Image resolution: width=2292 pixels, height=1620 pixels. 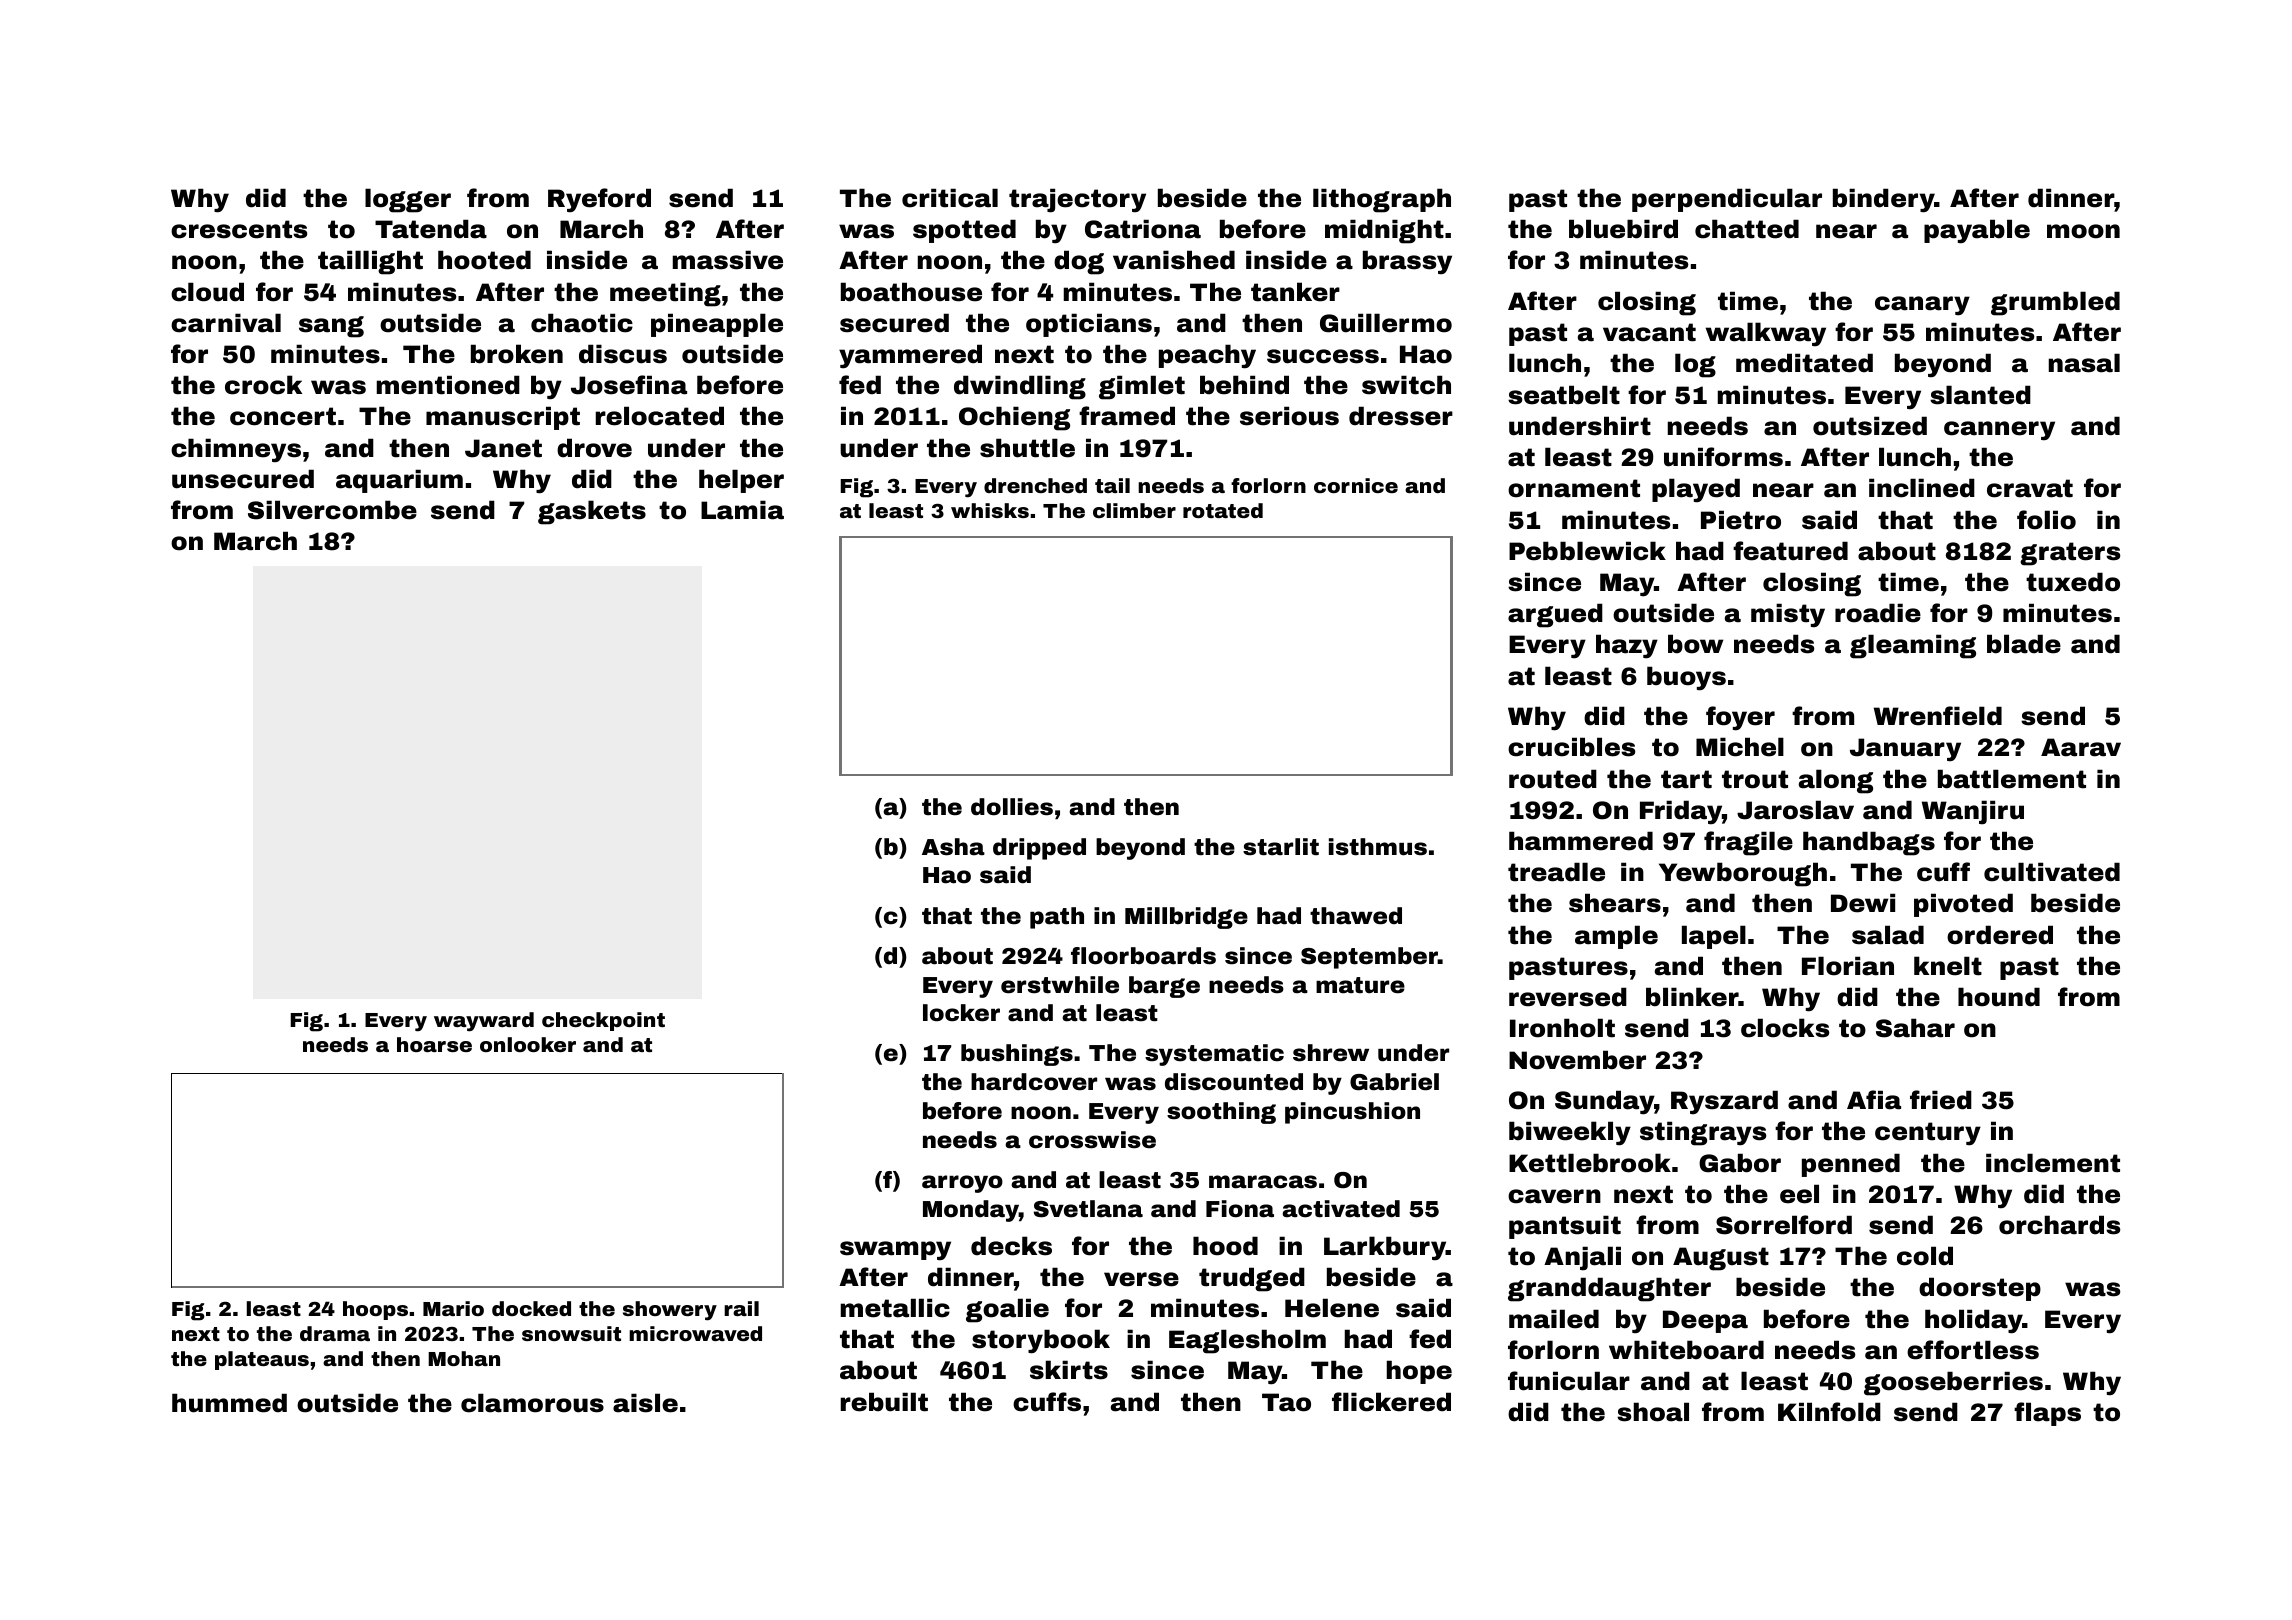 I want to click on Aarav, so click(x=2081, y=747).
